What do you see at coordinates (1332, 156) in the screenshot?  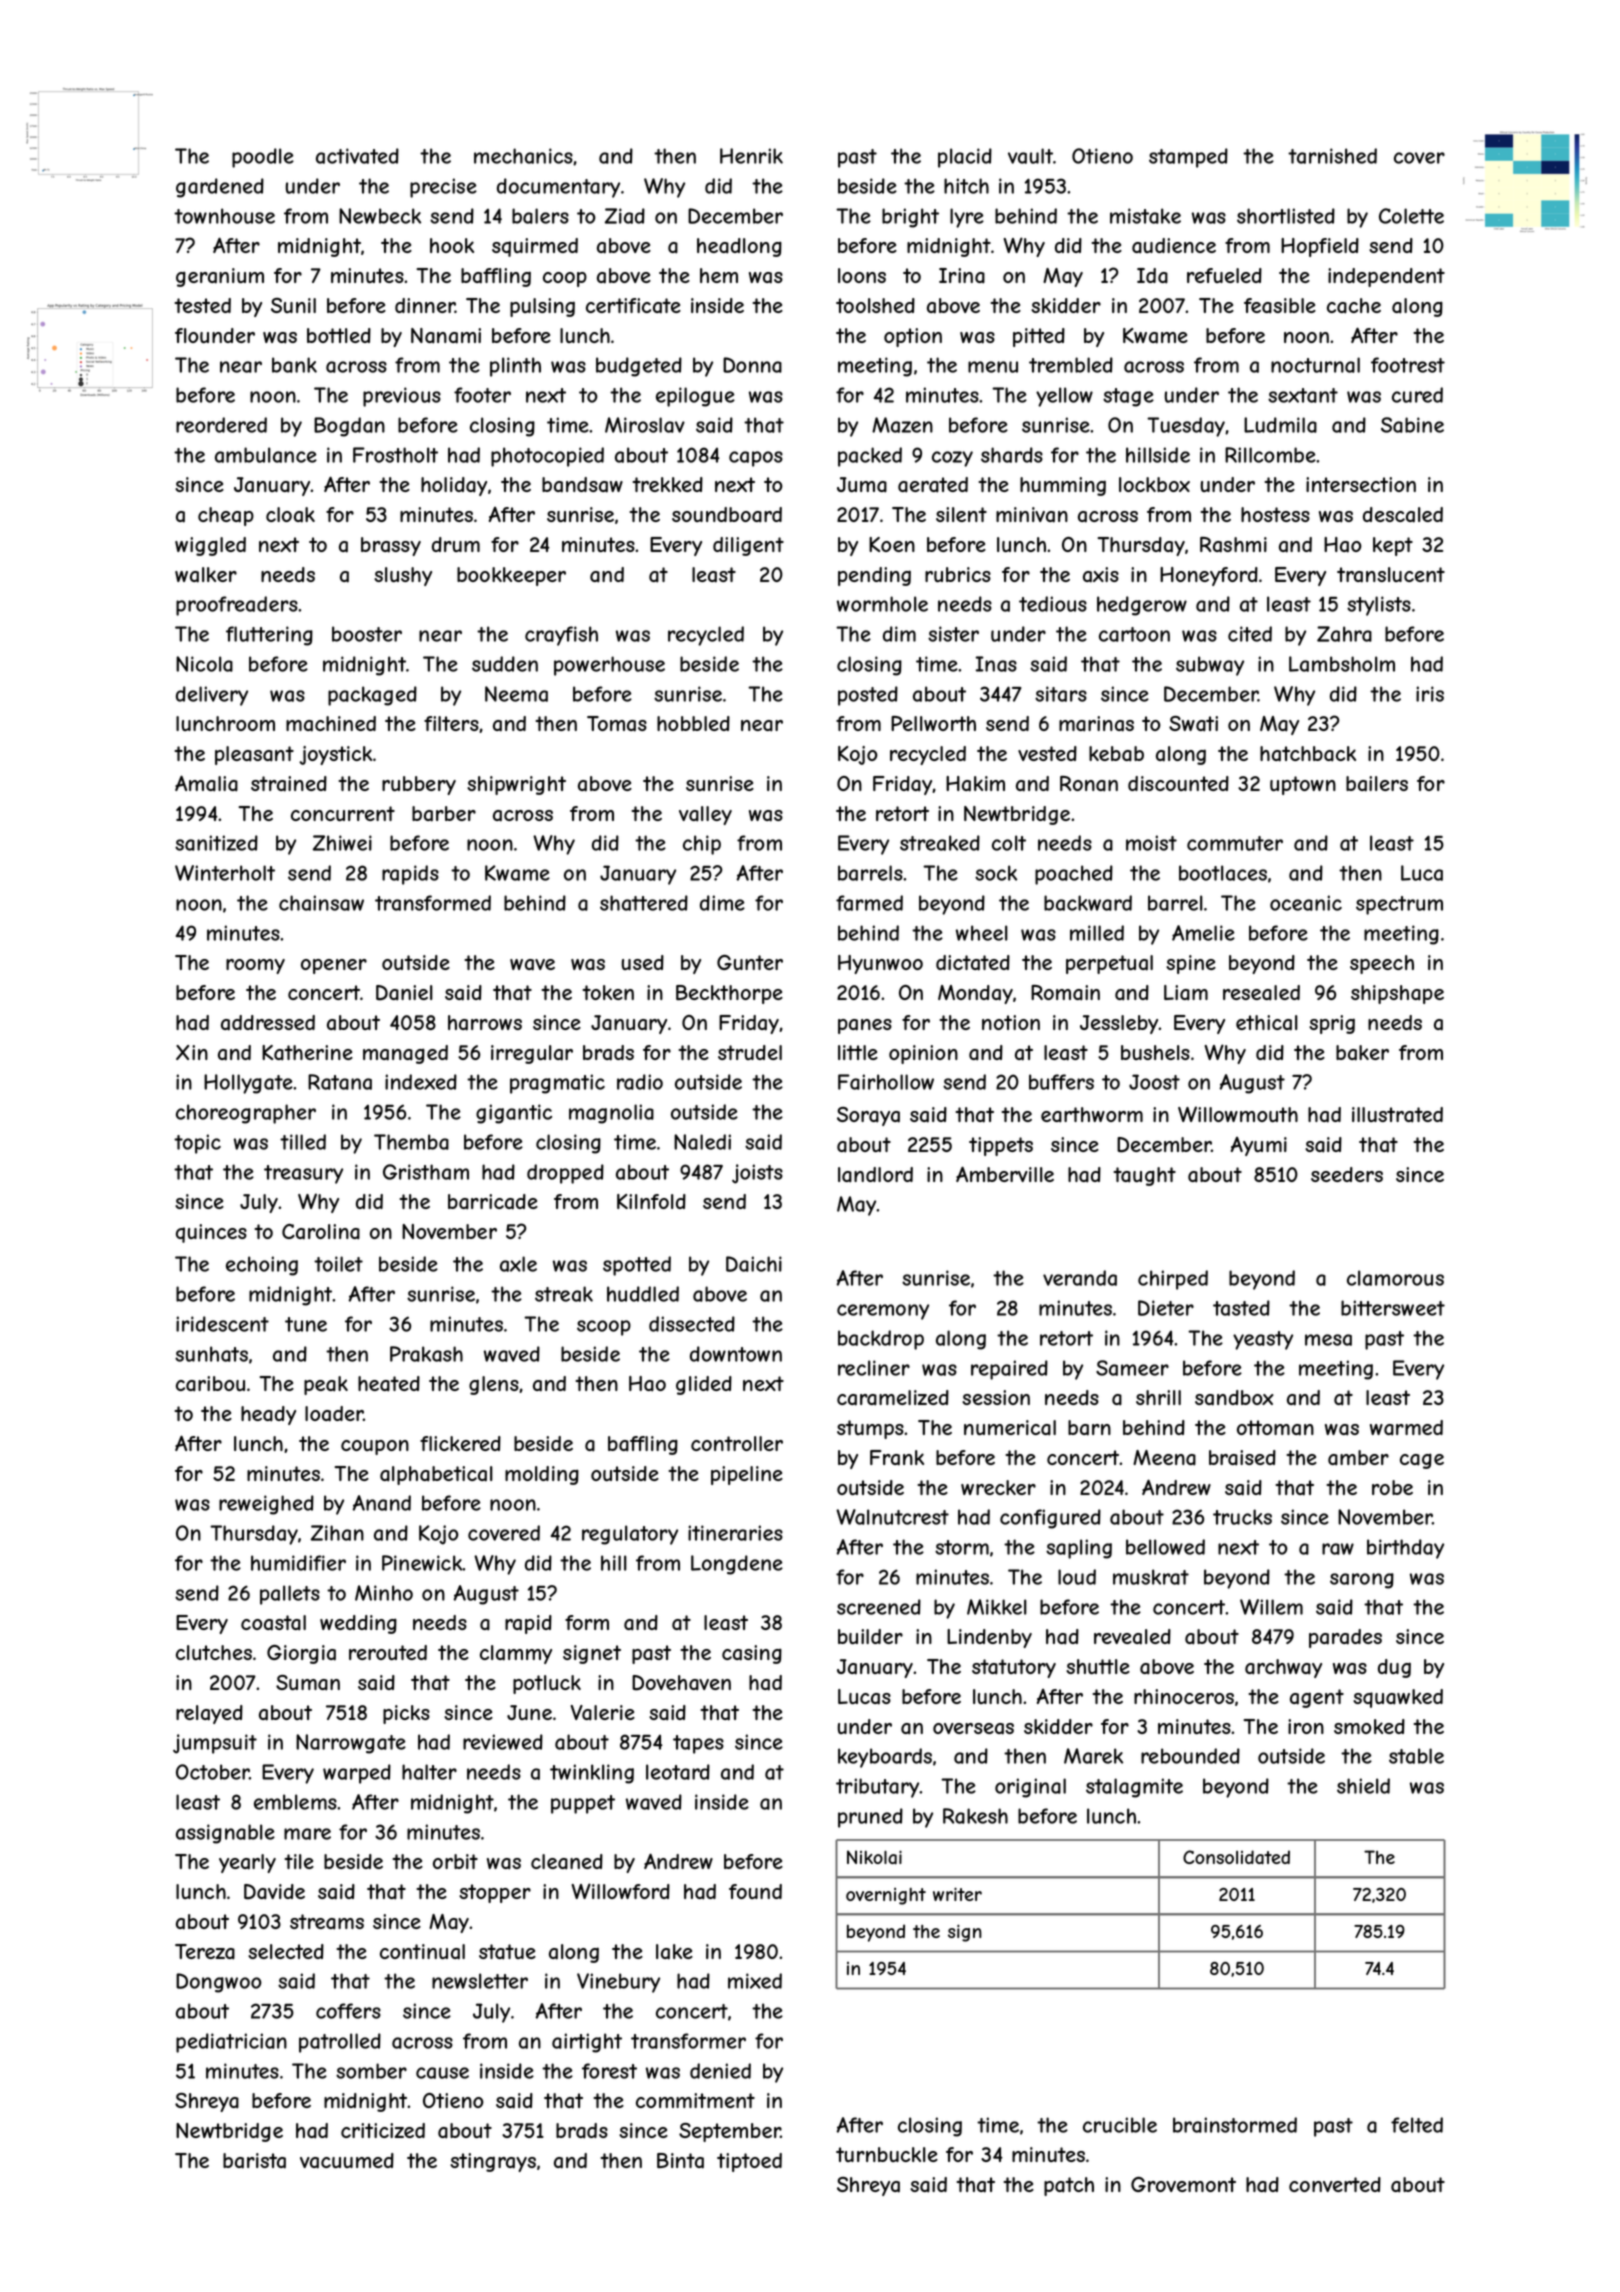 I see `tarnished` at bounding box center [1332, 156].
